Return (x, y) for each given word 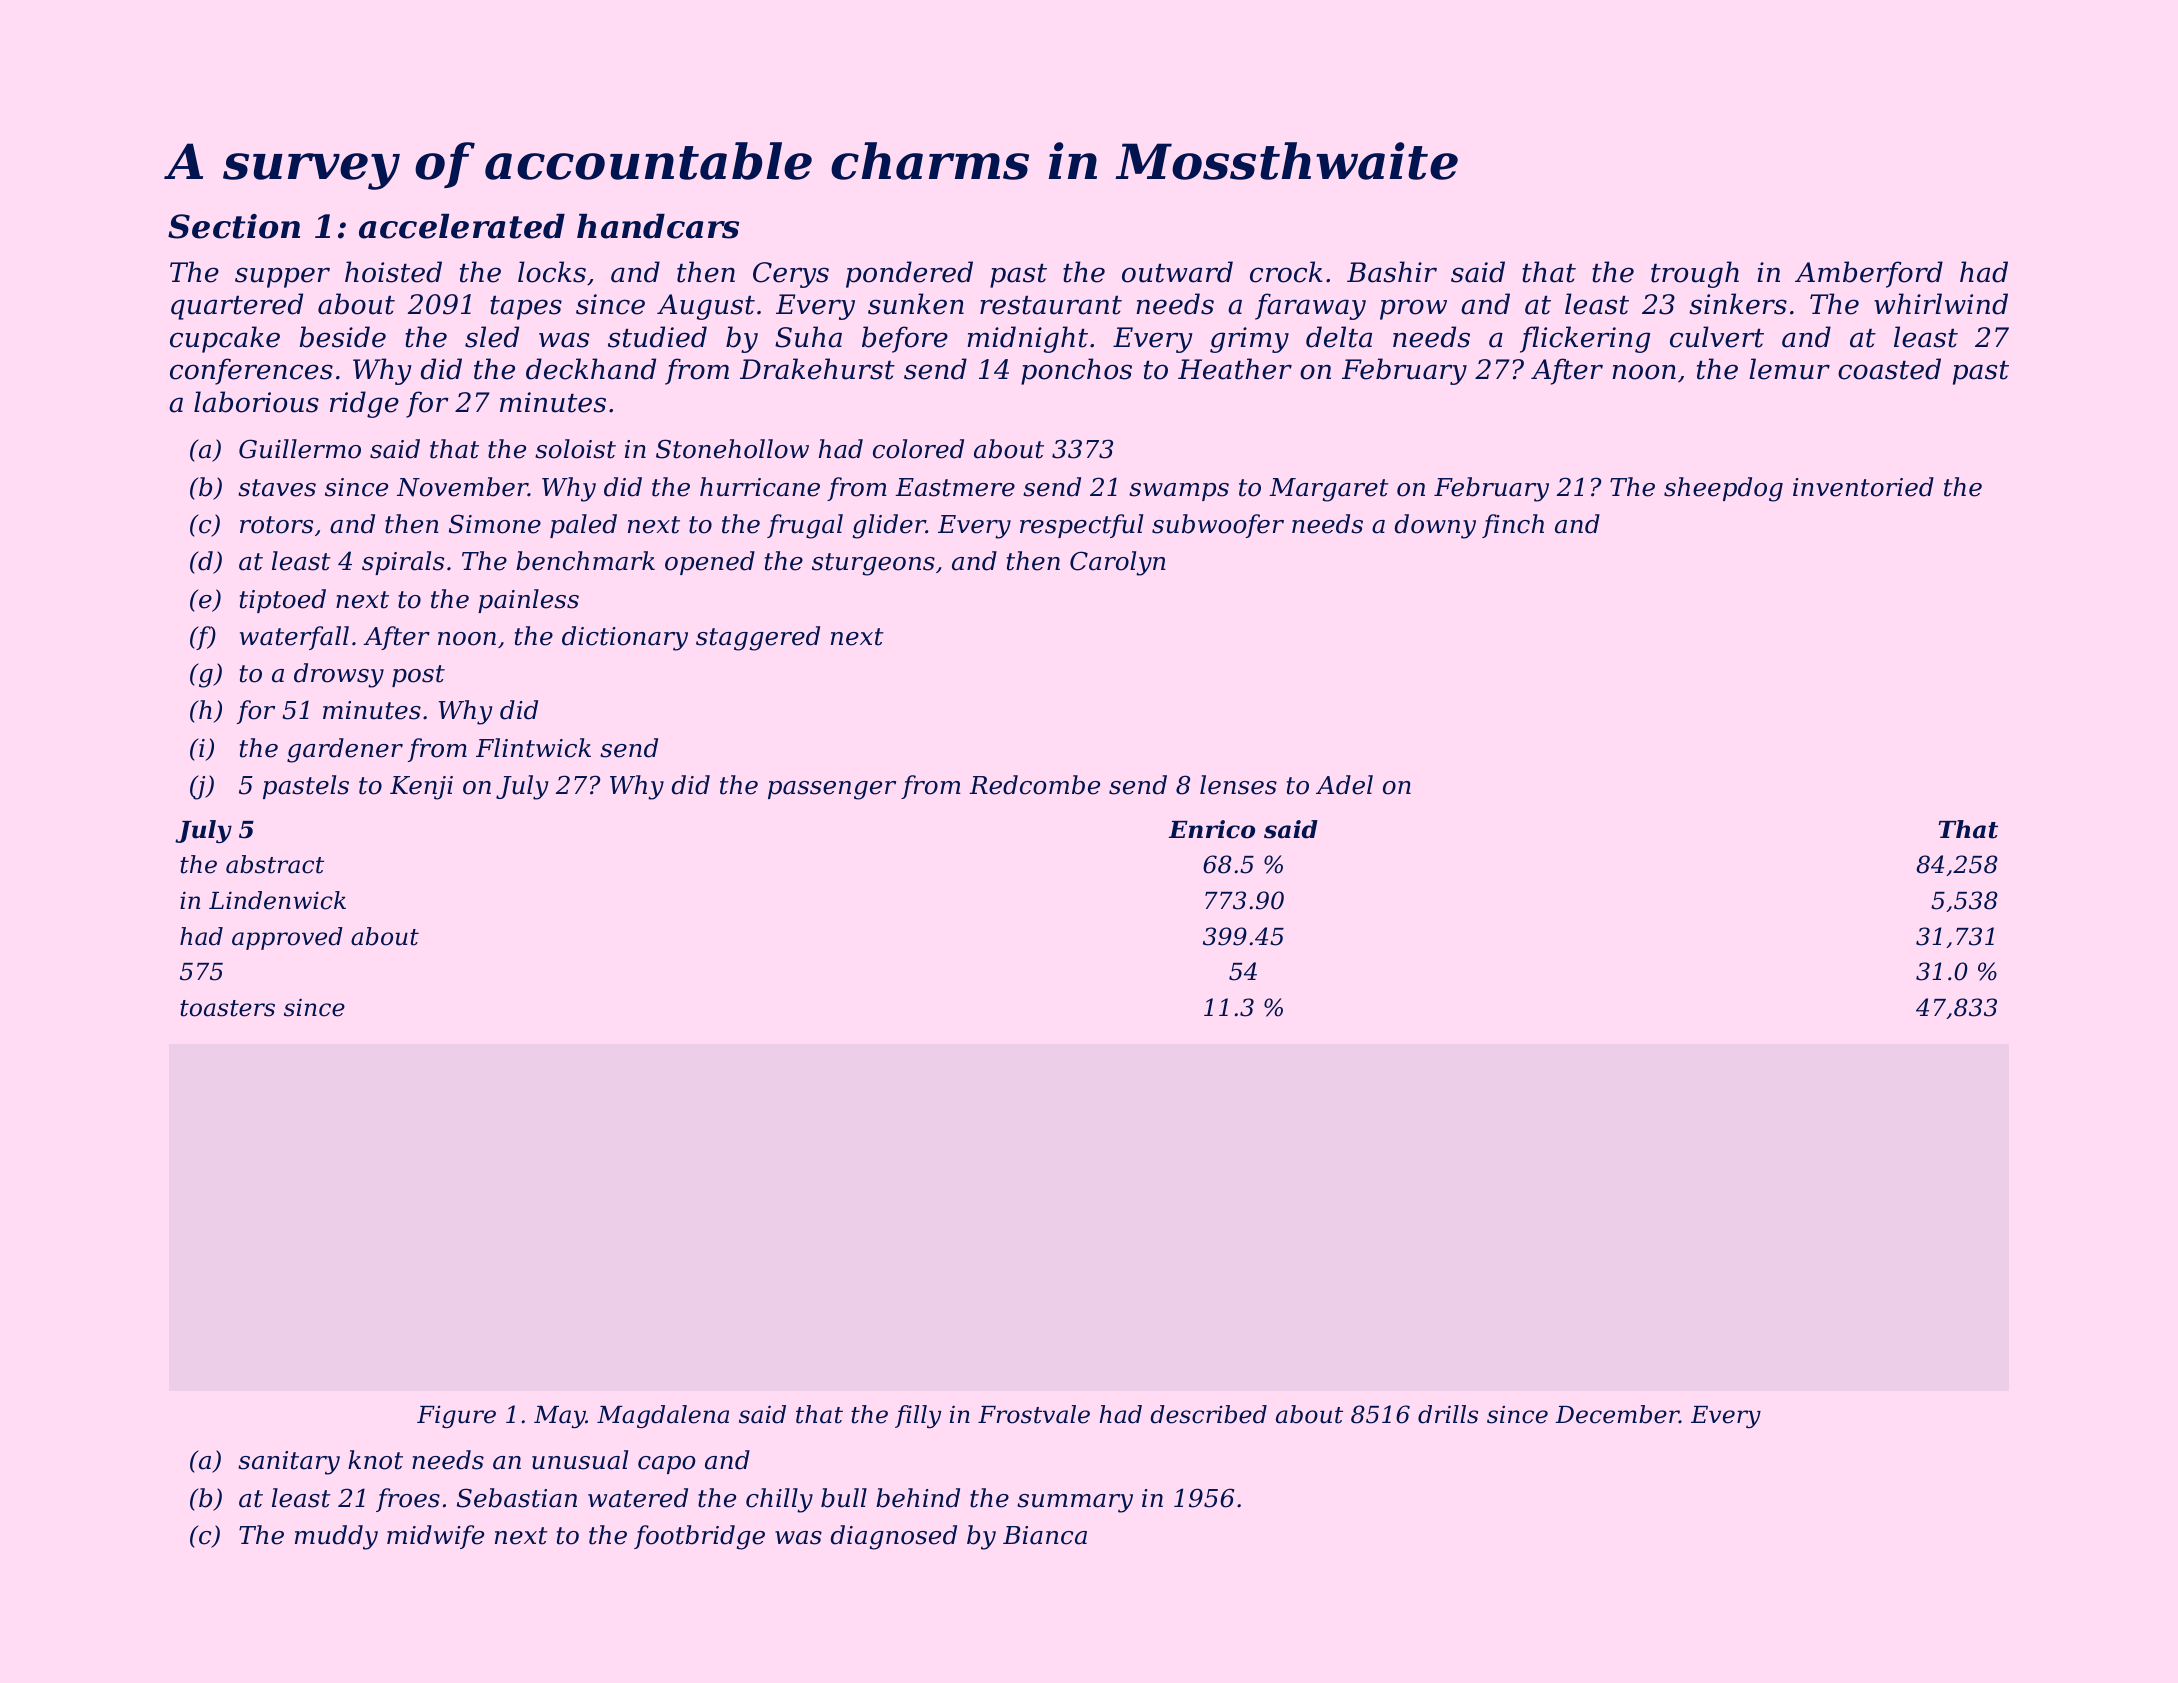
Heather (1235, 369)
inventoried (1863, 487)
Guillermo (300, 449)
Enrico (1212, 829)
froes (408, 1500)
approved (287, 938)
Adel (1344, 785)
